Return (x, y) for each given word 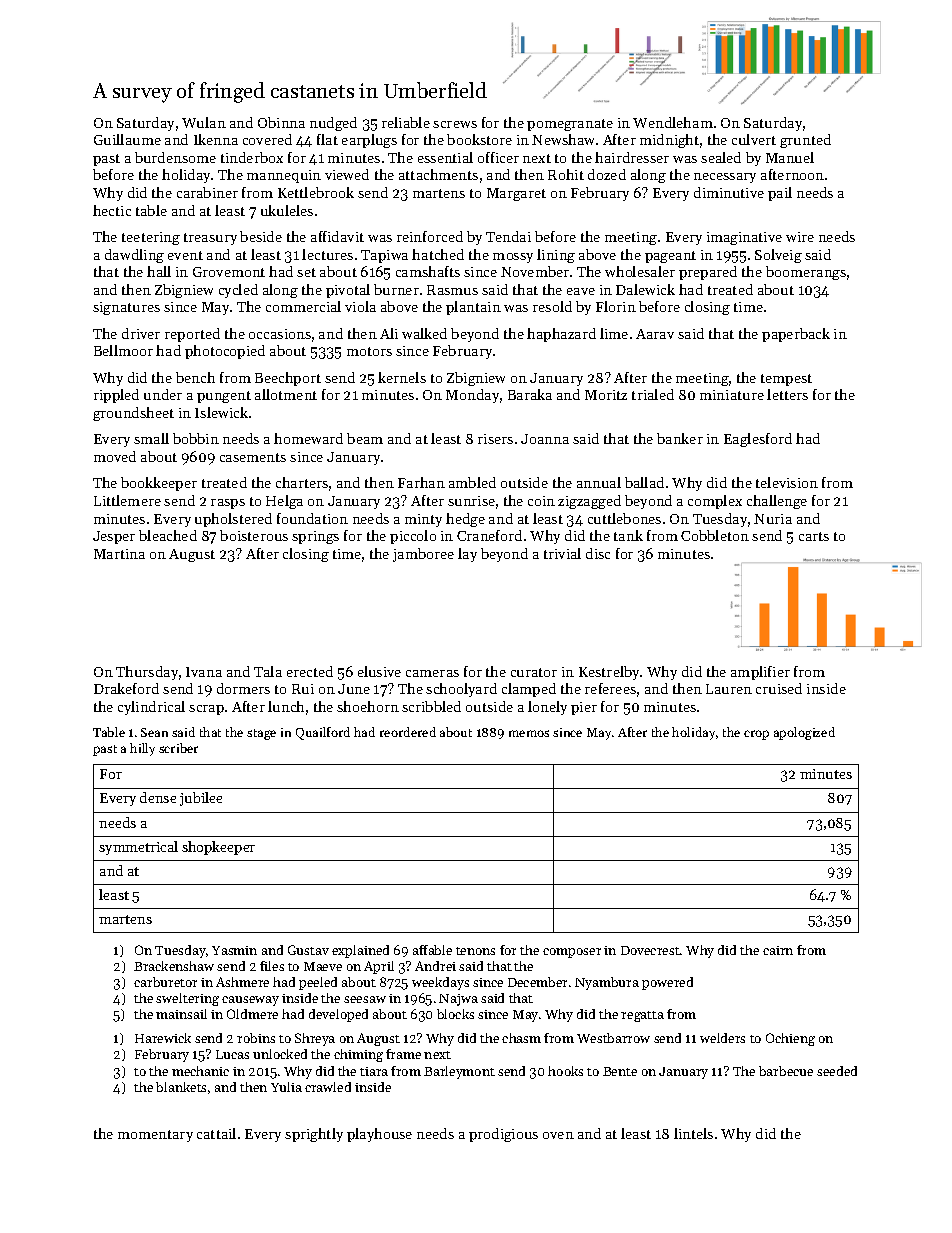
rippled (116, 396)
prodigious (503, 1135)
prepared (708, 273)
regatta (642, 1016)
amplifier (760, 673)
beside (261, 236)
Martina (119, 554)
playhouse (379, 1135)
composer (572, 953)
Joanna (545, 439)
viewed (347, 174)
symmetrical (138, 848)
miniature (732, 395)
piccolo (413, 537)
